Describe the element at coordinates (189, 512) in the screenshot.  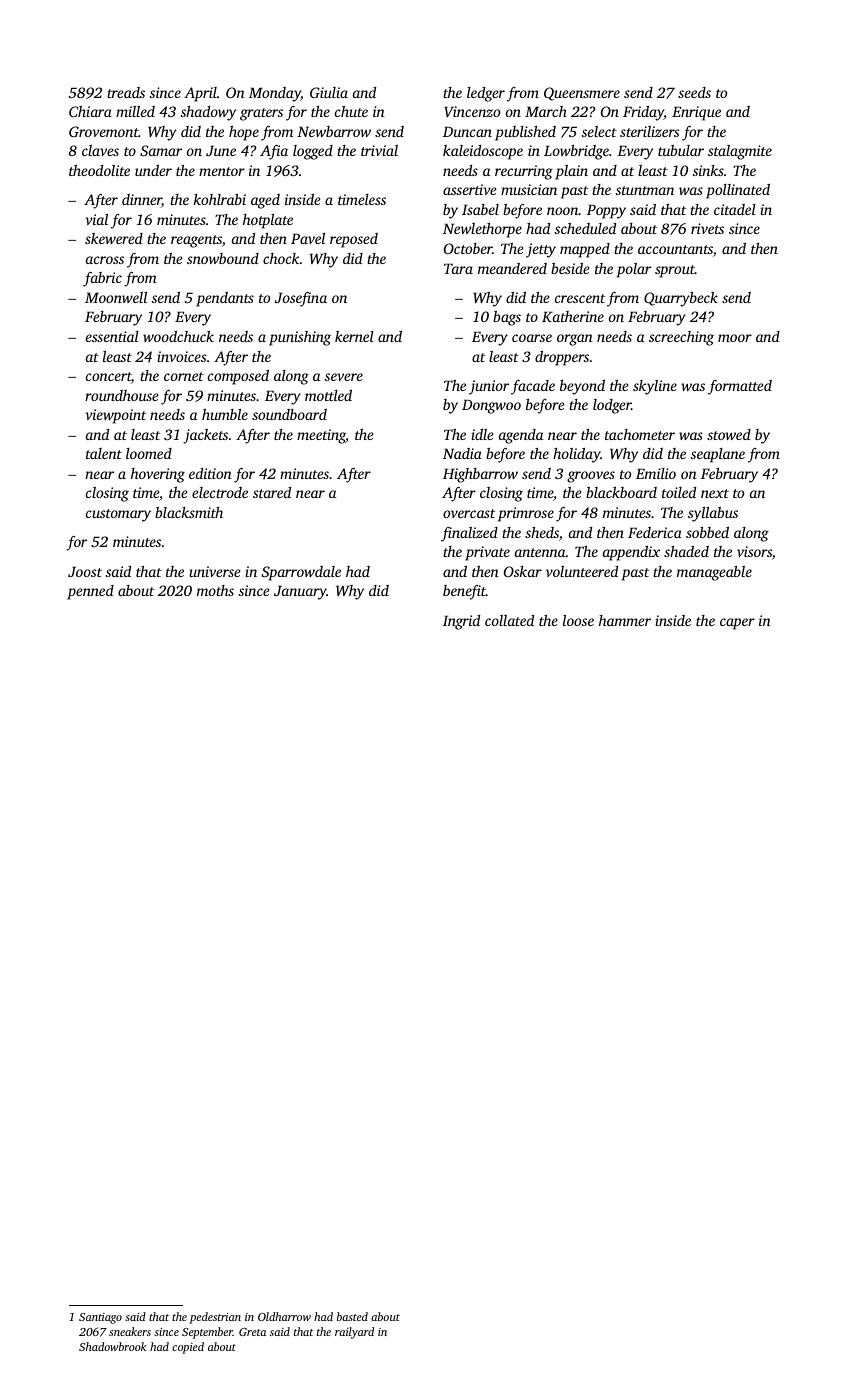
I see `blacksmith` at that location.
